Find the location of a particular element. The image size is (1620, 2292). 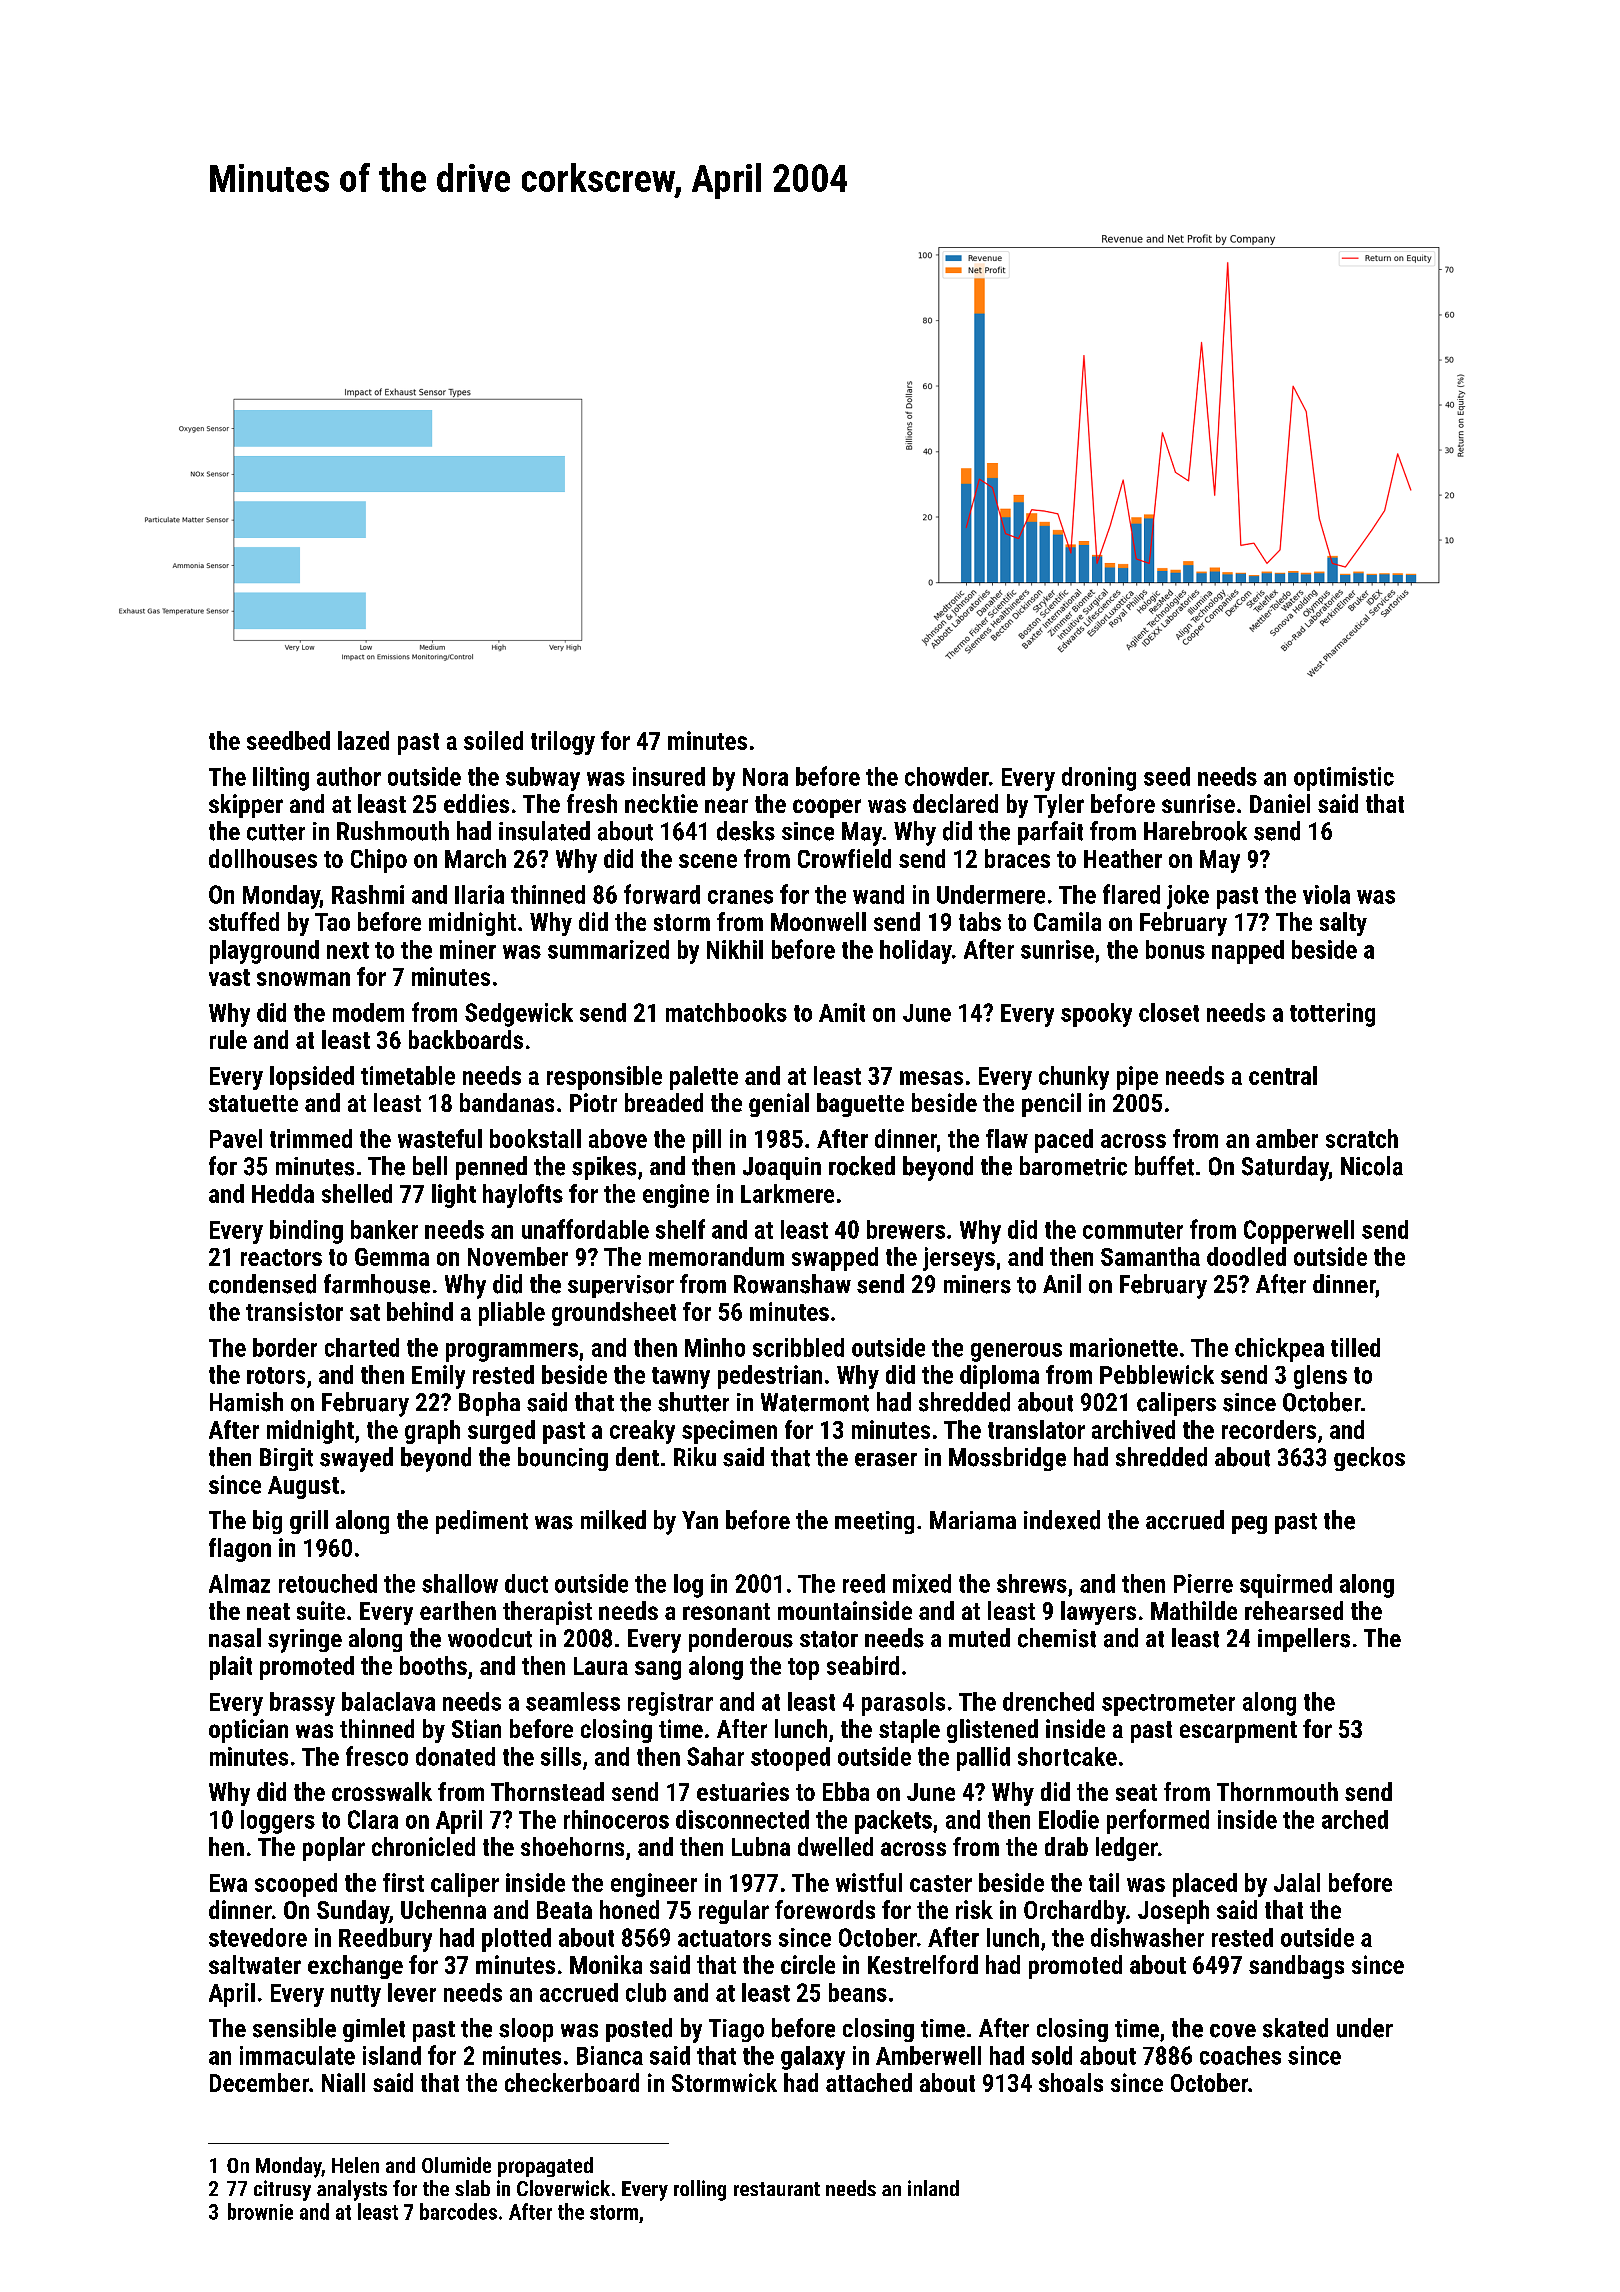

dent is located at coordinates (637, 1456).
